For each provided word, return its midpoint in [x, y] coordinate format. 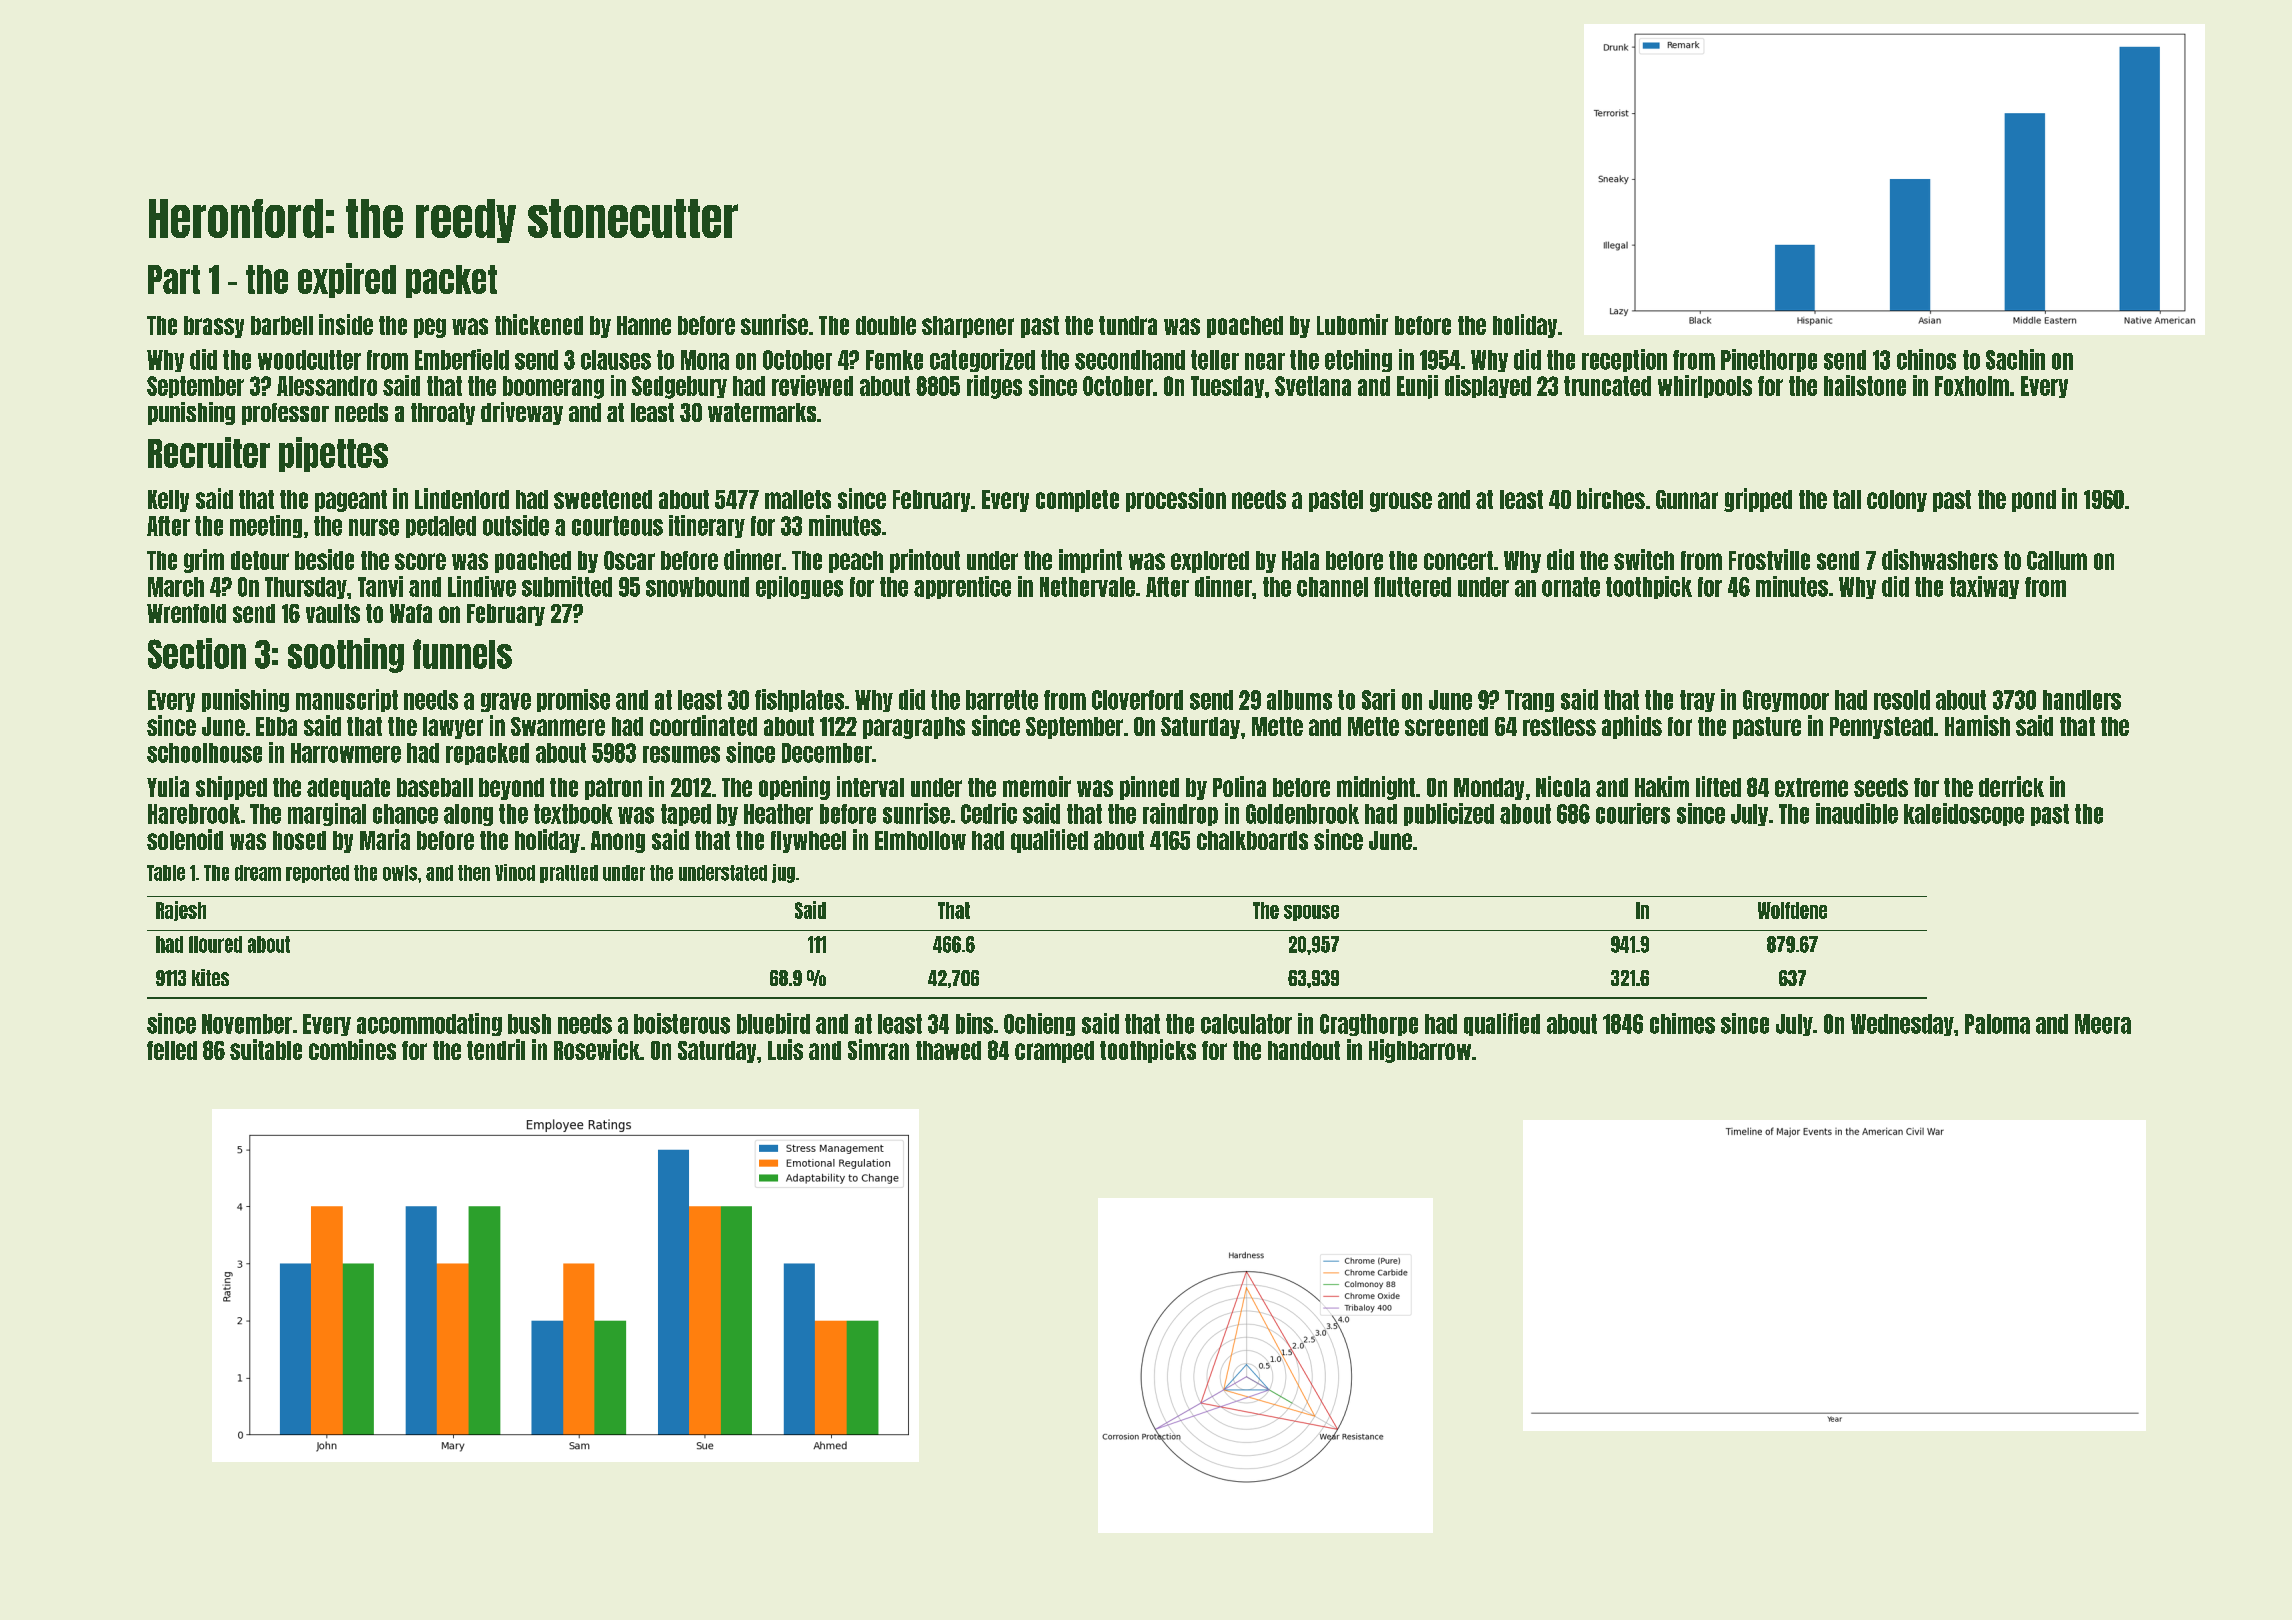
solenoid [185, 839]
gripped [1758, 500]
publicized [1449, 814]
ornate [1571, 587]
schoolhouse [204, 753]
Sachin [2015, 359]
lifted [1718, 786]
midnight [1376, 788]
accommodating [429, 1024]
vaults [333, 613]
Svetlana [1313, 386]
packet [451, 281]
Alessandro [327, 386]
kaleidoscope [1964, 814]
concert [1458, 560]
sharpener [968, 327]
